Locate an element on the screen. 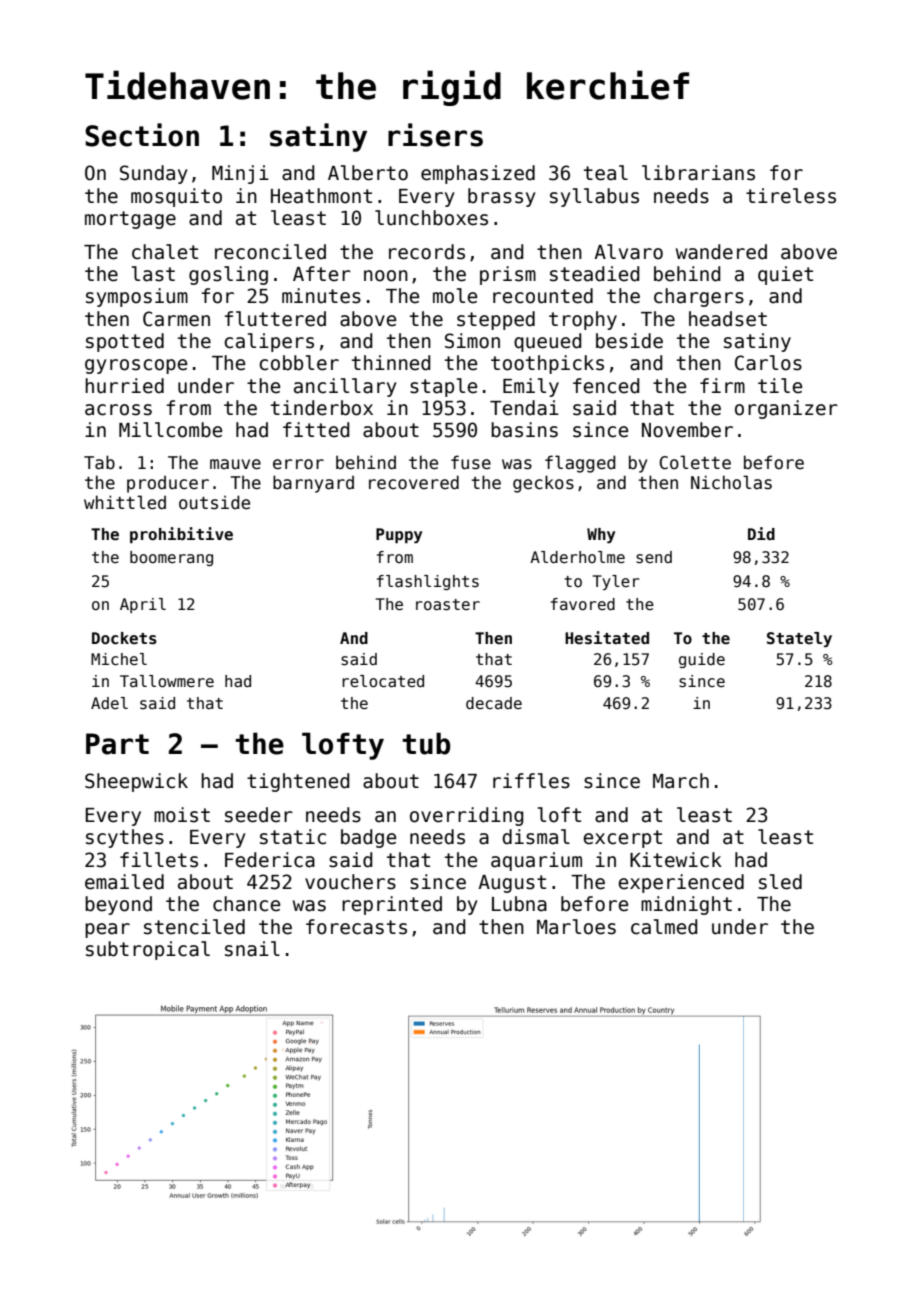  mortgage is located at coordinates (130, 220).
